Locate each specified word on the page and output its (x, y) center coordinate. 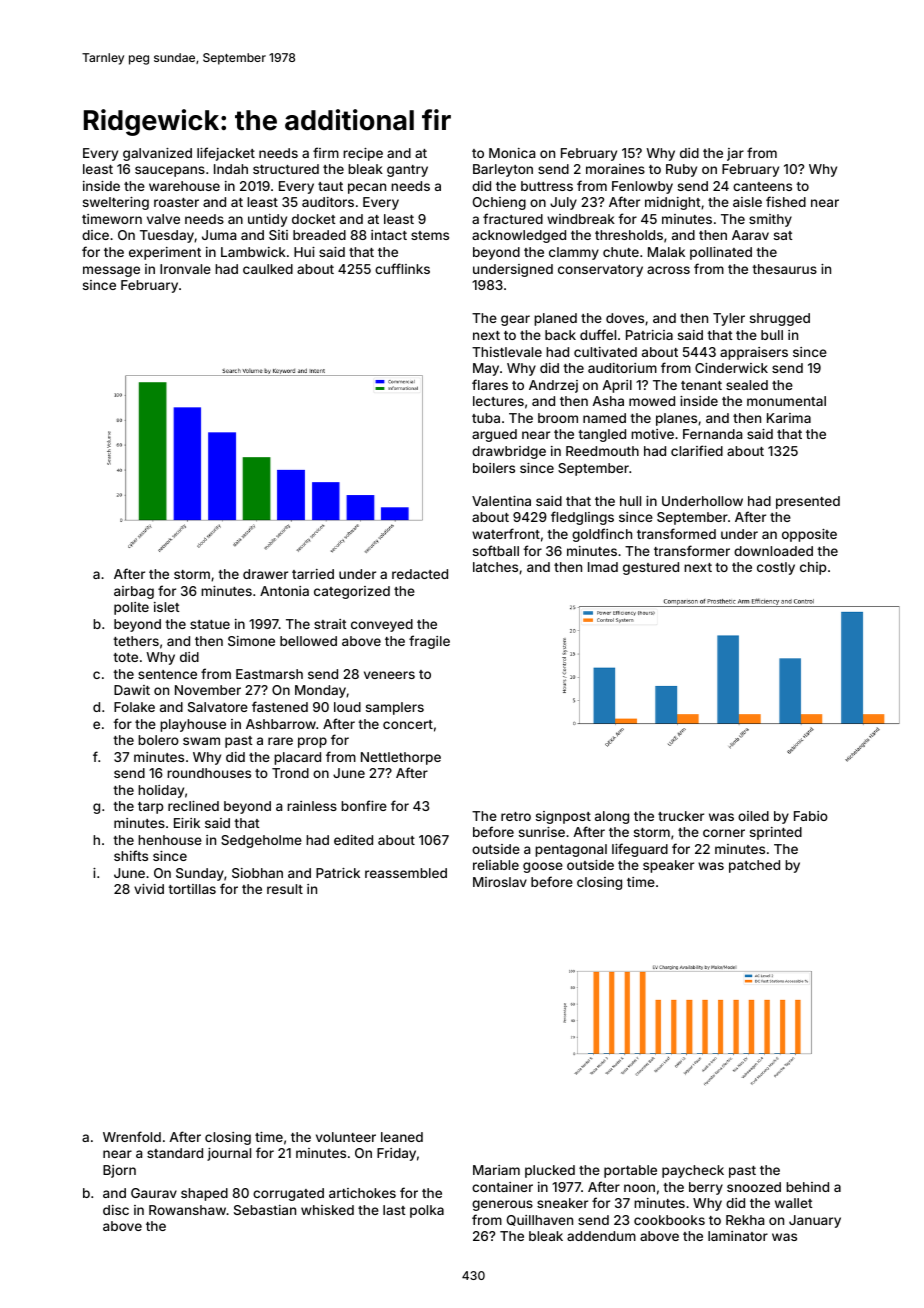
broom (558, 418)
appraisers (754, 353)
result (285, 889)
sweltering (116, 203)
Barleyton (503, 170)
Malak (666, 252)
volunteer (346, 1137)
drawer (265, 574)
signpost (563, 817)
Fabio (811, 816)
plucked (550, 1171)
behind (807, 1187)
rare (280, 741)
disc (116, 1210)
